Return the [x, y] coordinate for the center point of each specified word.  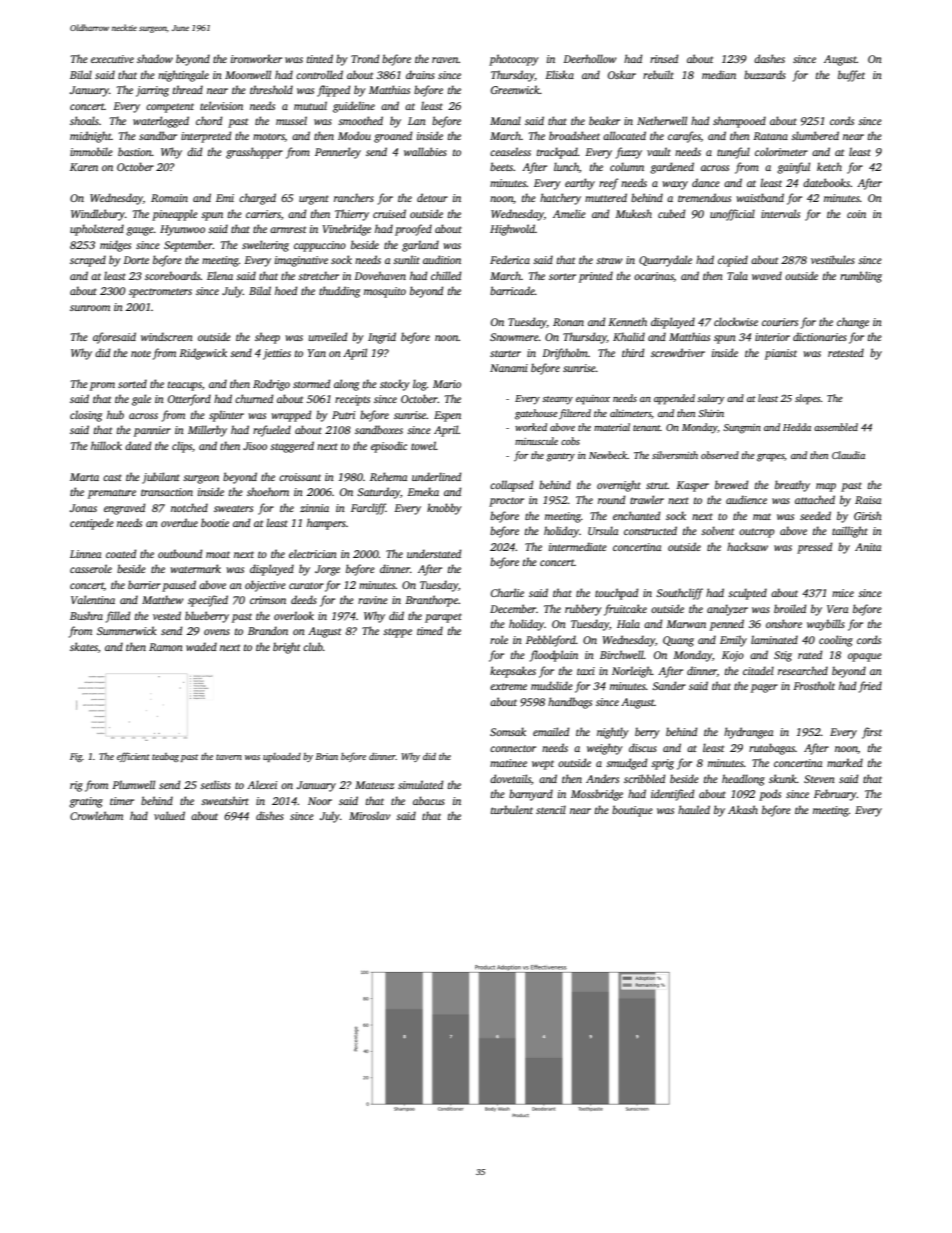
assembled [836, 427]
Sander [669, 685]
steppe [397, 633]
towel [423, 445]
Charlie [507, 592]
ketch [829, 166]
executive [112, 59]
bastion [135, 151]
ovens [217, 632]
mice [843, 593]
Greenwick [515, 89]
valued [169, 815]
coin [856, 214]
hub [115, 414]
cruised [389, 213]
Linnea [85, 554]
